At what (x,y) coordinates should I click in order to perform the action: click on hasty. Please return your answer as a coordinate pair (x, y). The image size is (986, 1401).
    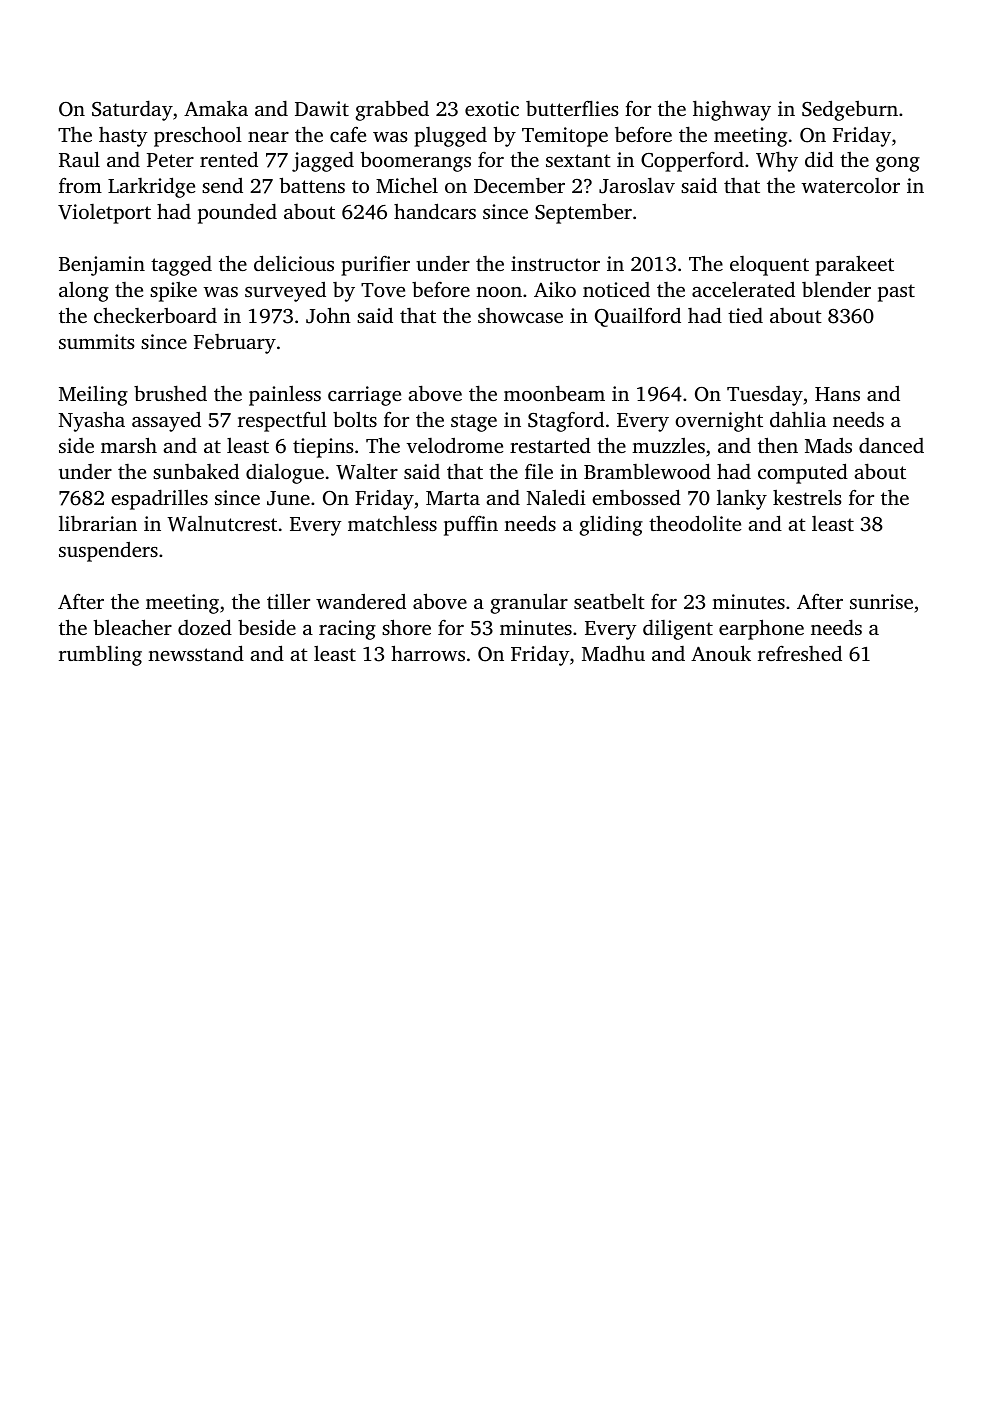
    Looking at the image, I should click on (123, 137).
